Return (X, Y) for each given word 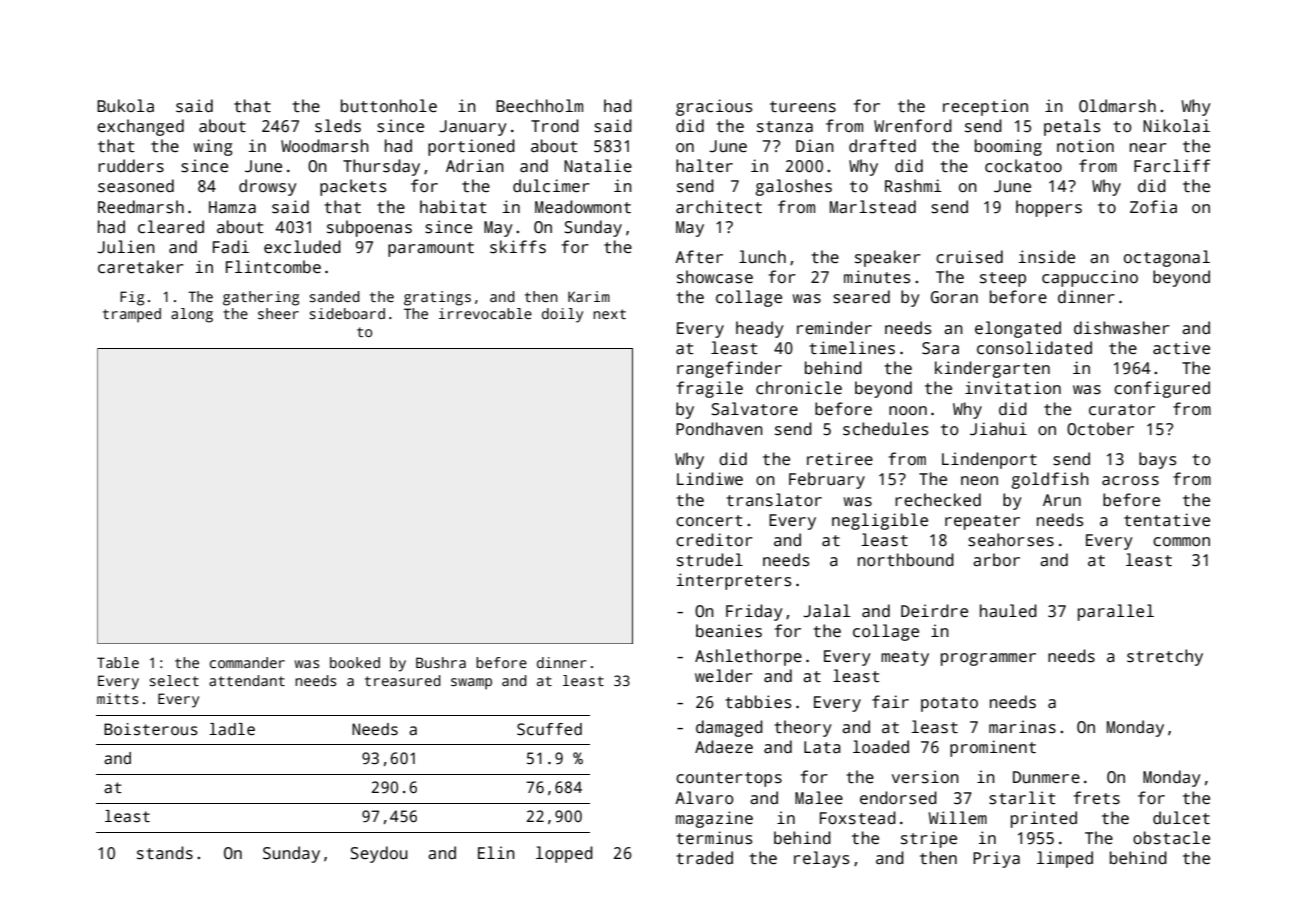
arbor (996, 560)
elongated (1018, 329)
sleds (338, 126)
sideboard (347, 313)
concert (709, 521)
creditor (714, 540)
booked (355, 662)
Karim (589, 296)
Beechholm (539, 106)
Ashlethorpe (748, 657)
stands (165, 853)
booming (1008, 147)
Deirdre (934, 610)
